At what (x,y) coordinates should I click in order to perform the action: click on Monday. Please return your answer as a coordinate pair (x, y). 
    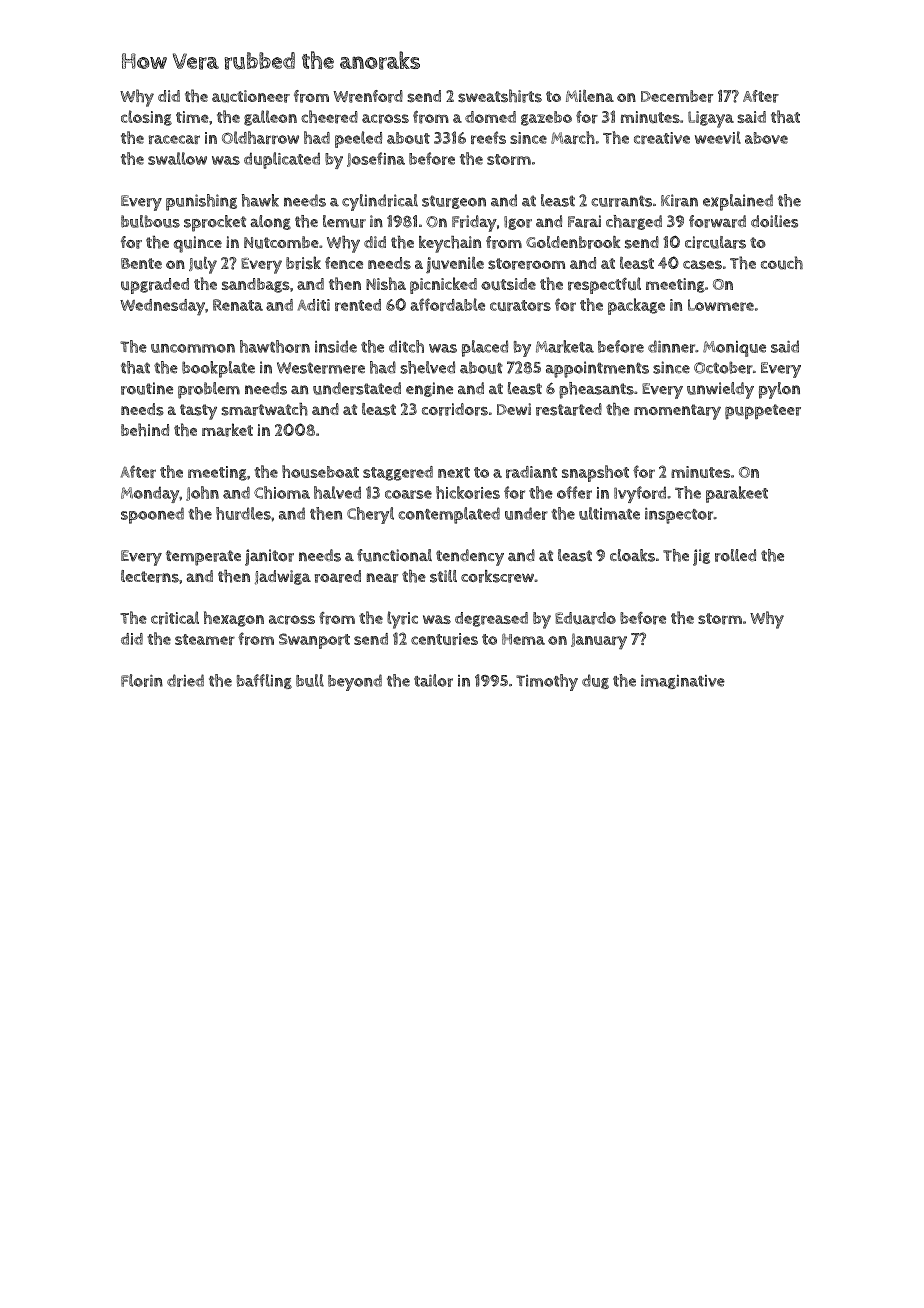
    Looking at the image, I should click on (150, 494).
